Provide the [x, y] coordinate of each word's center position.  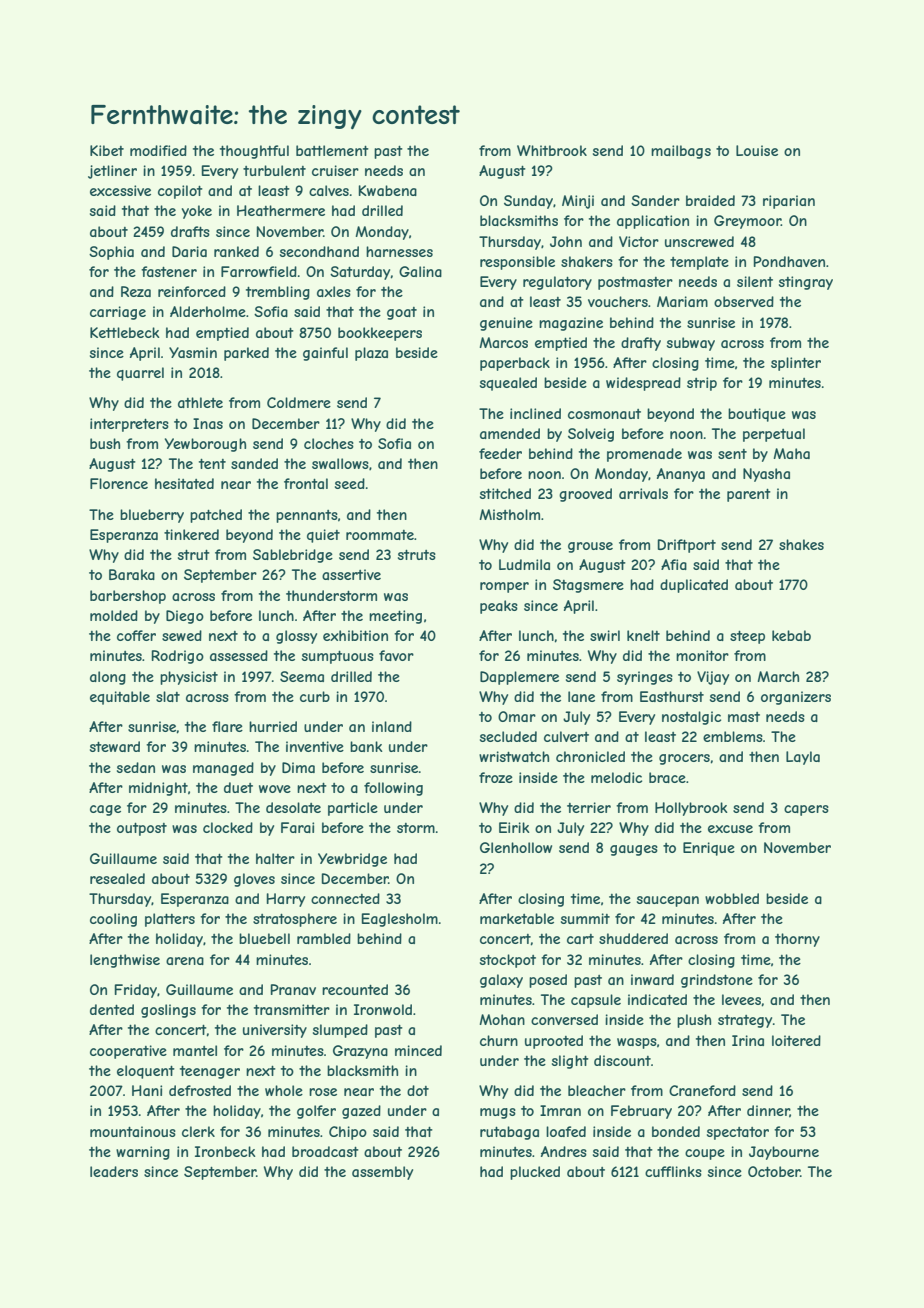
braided [710, 200]
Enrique [709, 849]
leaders [114, 1171]
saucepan [668, 901]
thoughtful [254, 152]
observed [744, 301]
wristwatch [514, 756]
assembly [382, 1173]
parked [246, 354]
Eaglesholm [399, 920]
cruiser [335, 170]
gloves [254, 880]
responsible [517, 263]
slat [168, 696]
